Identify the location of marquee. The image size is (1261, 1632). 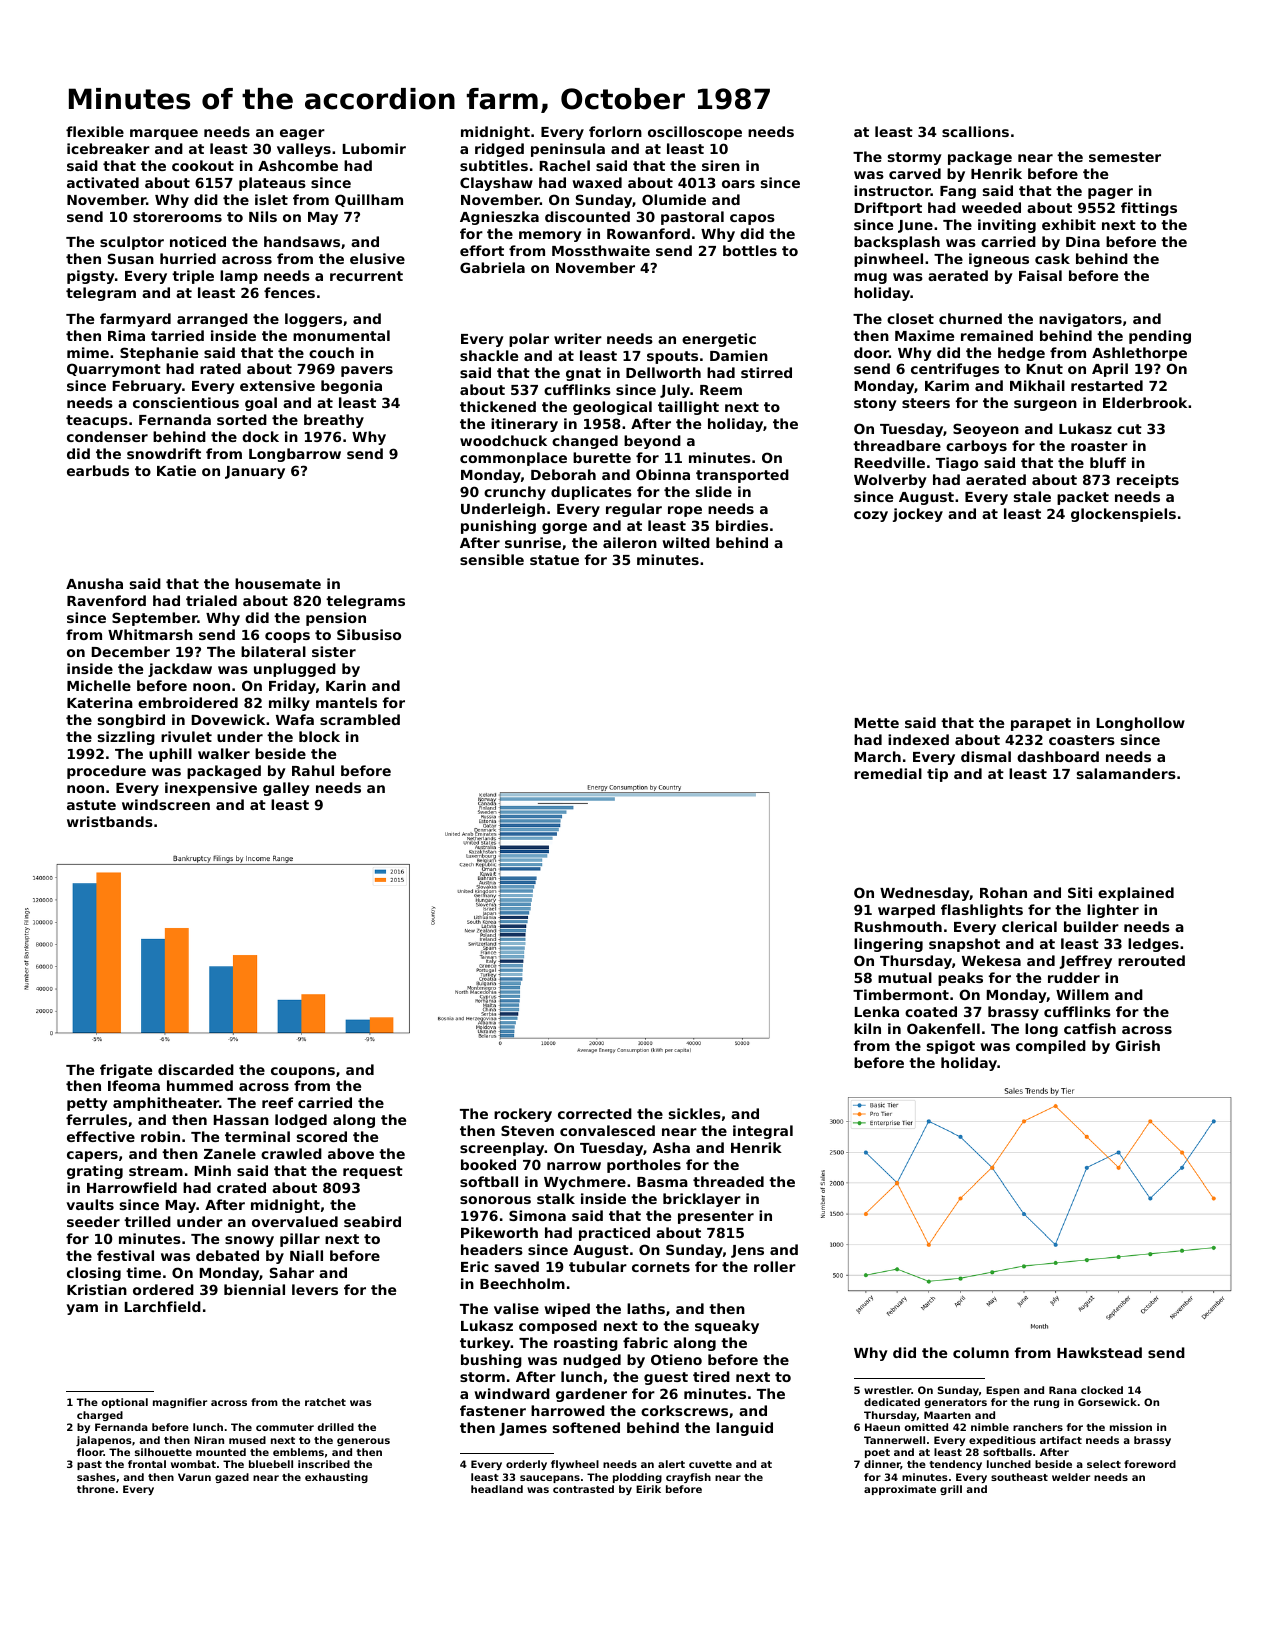
(164, 134).
